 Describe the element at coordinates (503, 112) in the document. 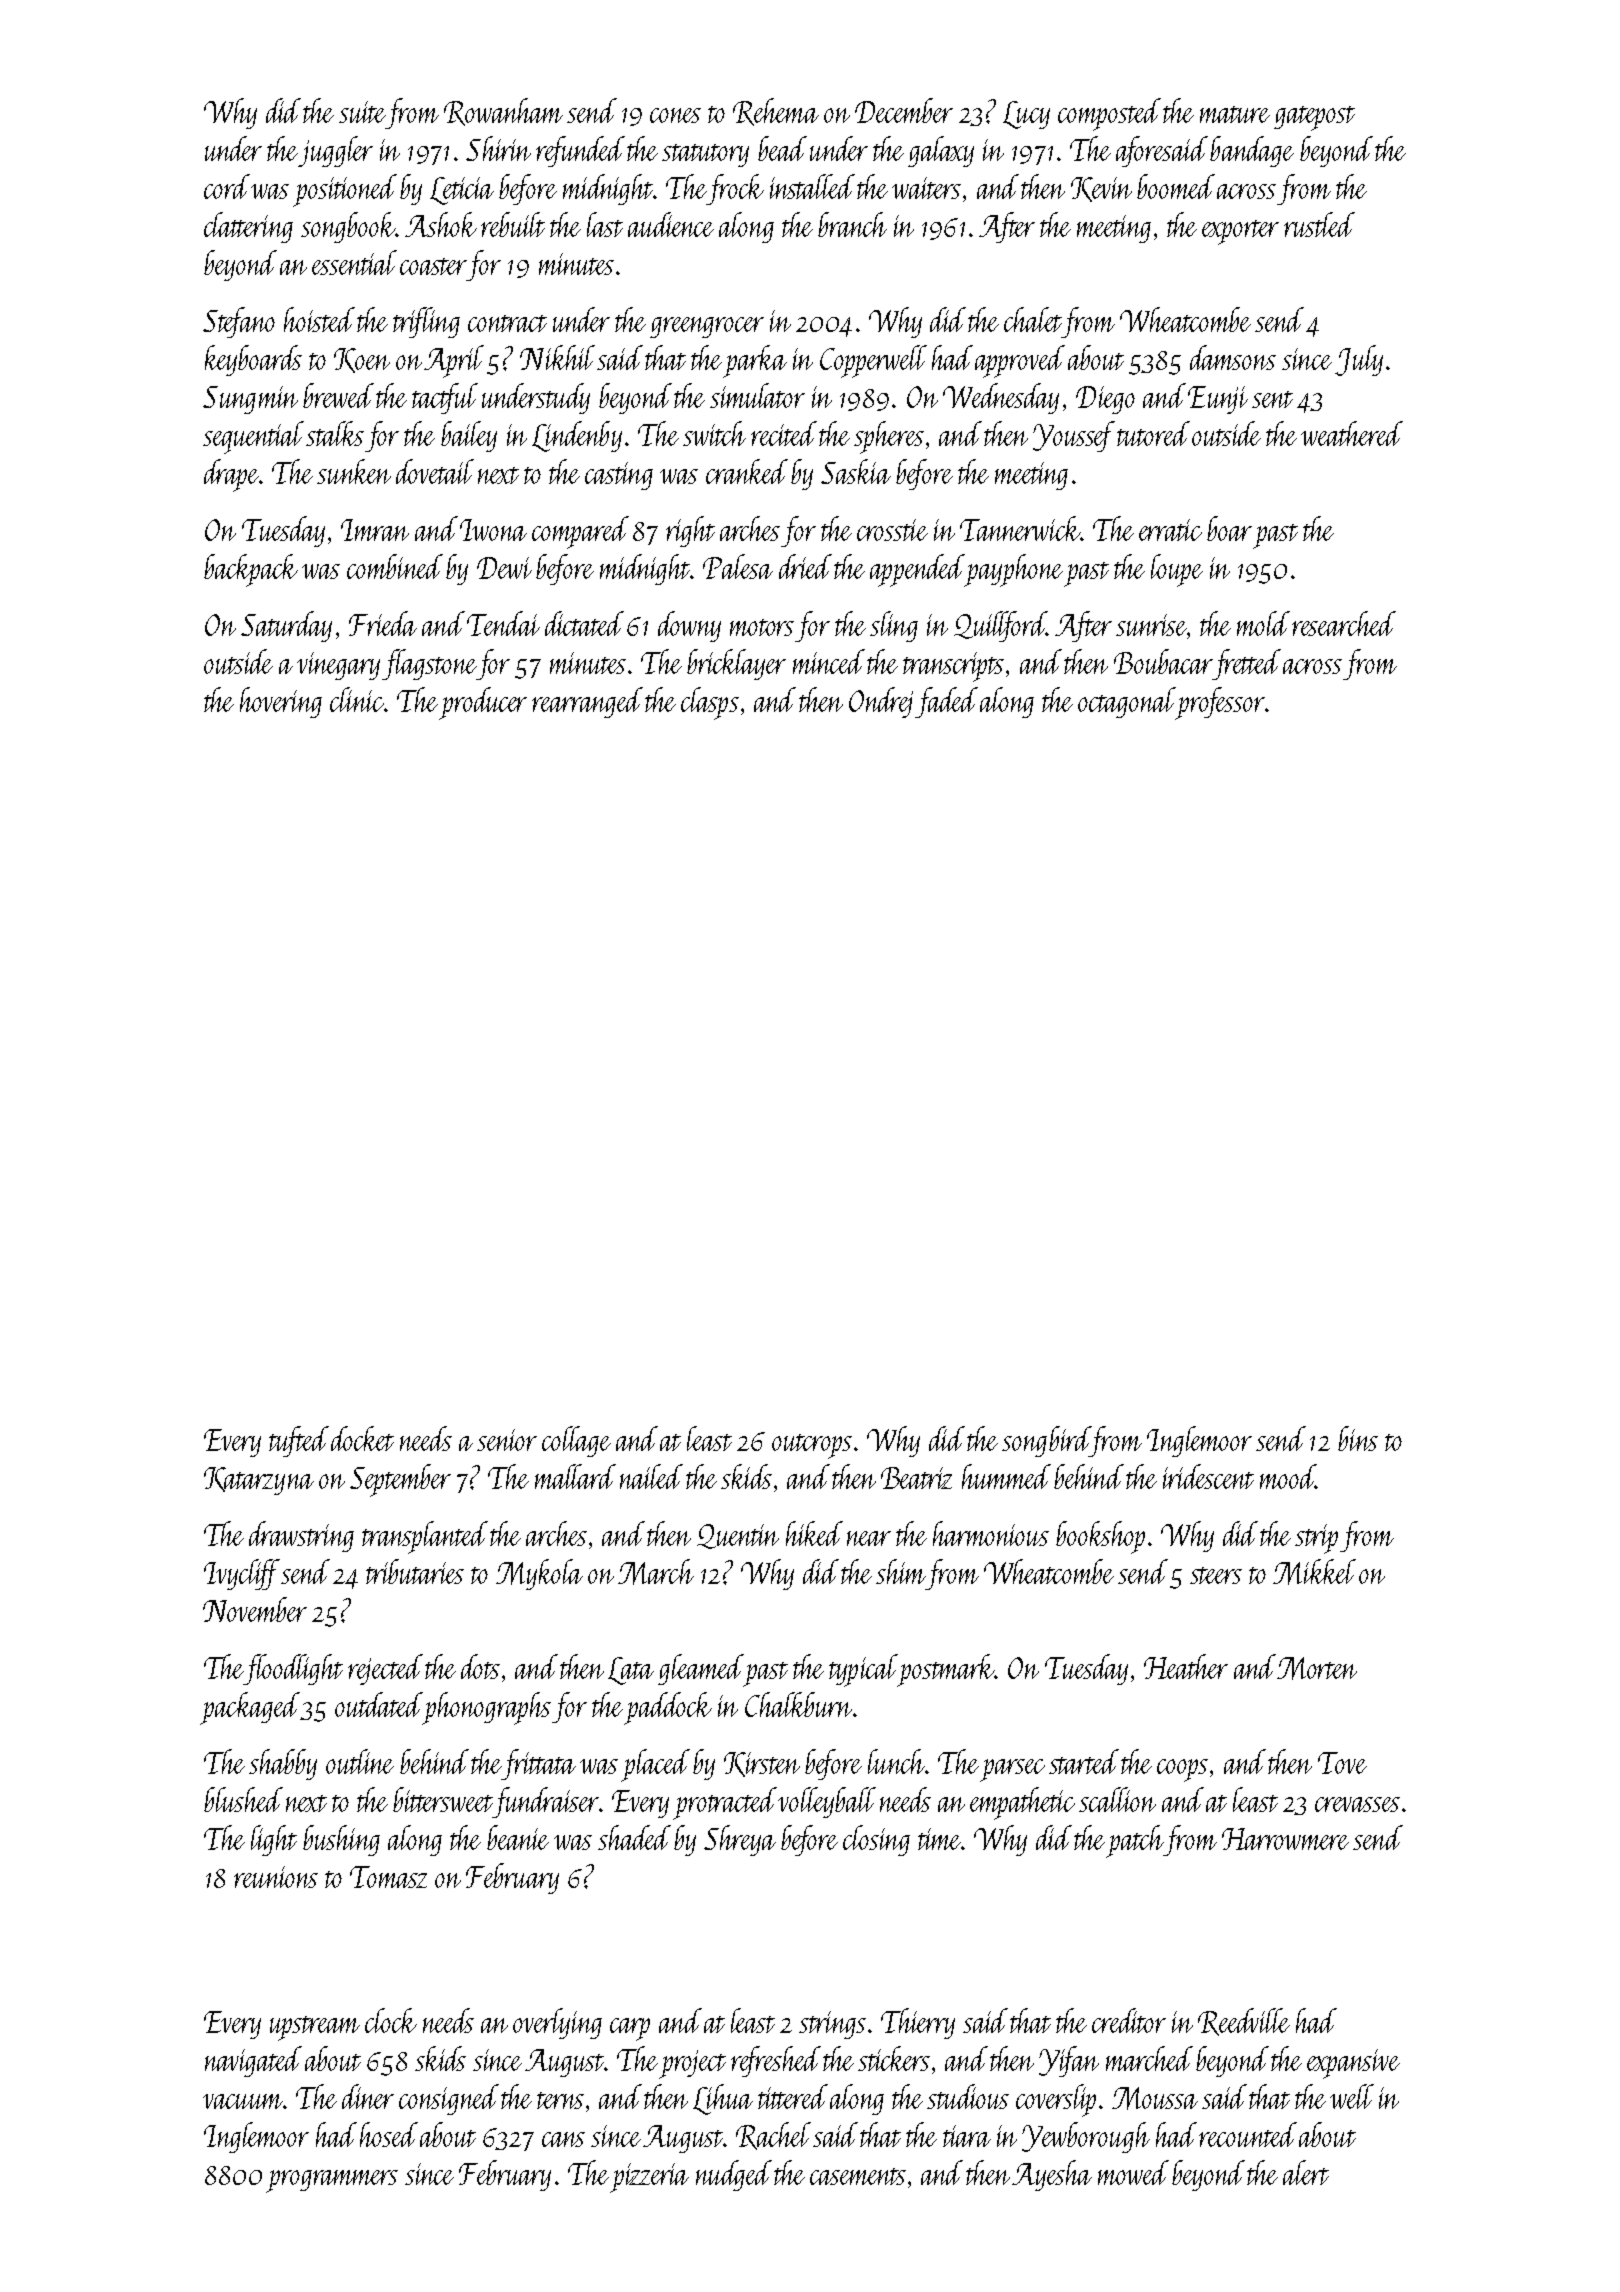

I see `Rowanham` at that location.
